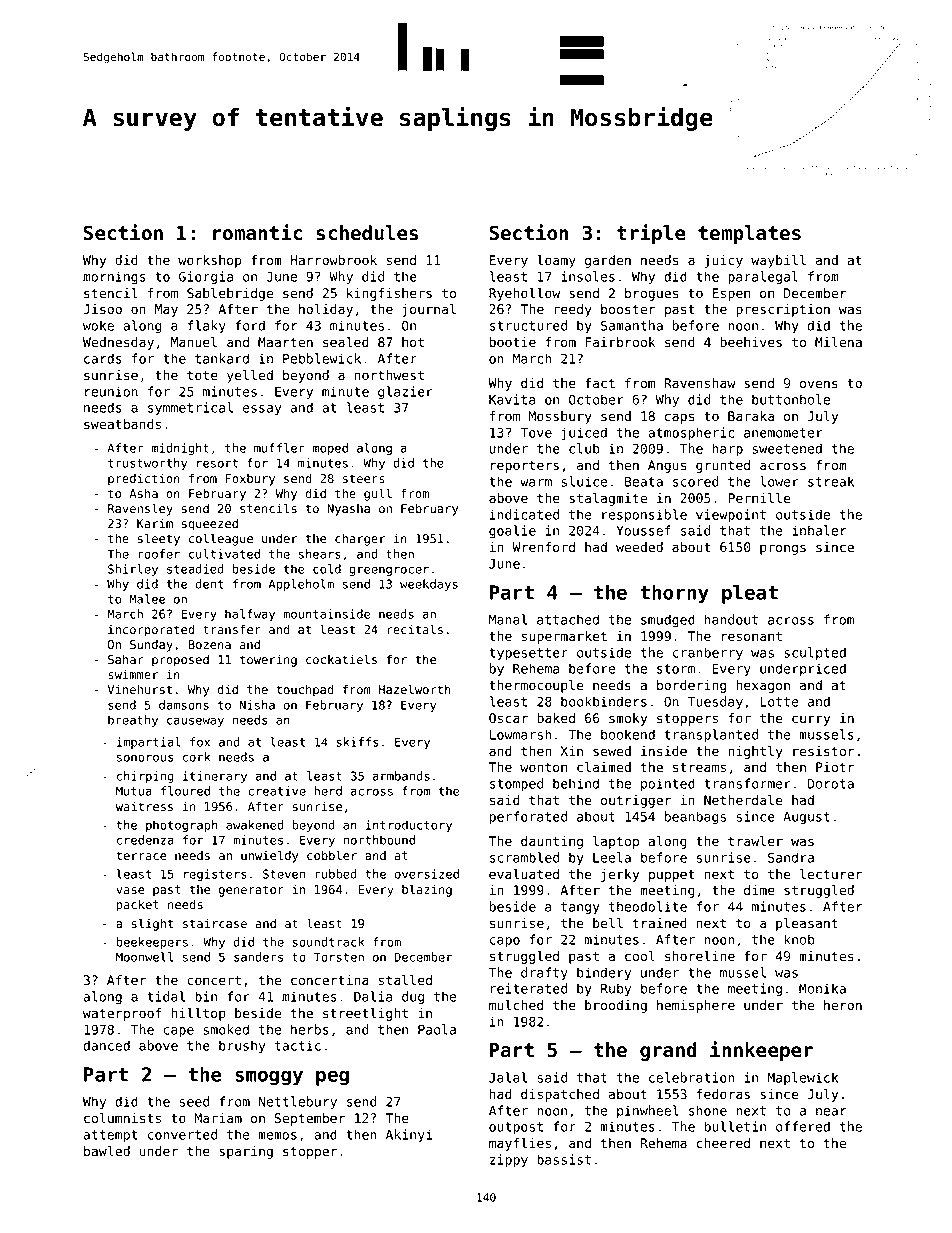 This image has width=952, height=1233. I want to click on bassist, so click(564, 1159).
